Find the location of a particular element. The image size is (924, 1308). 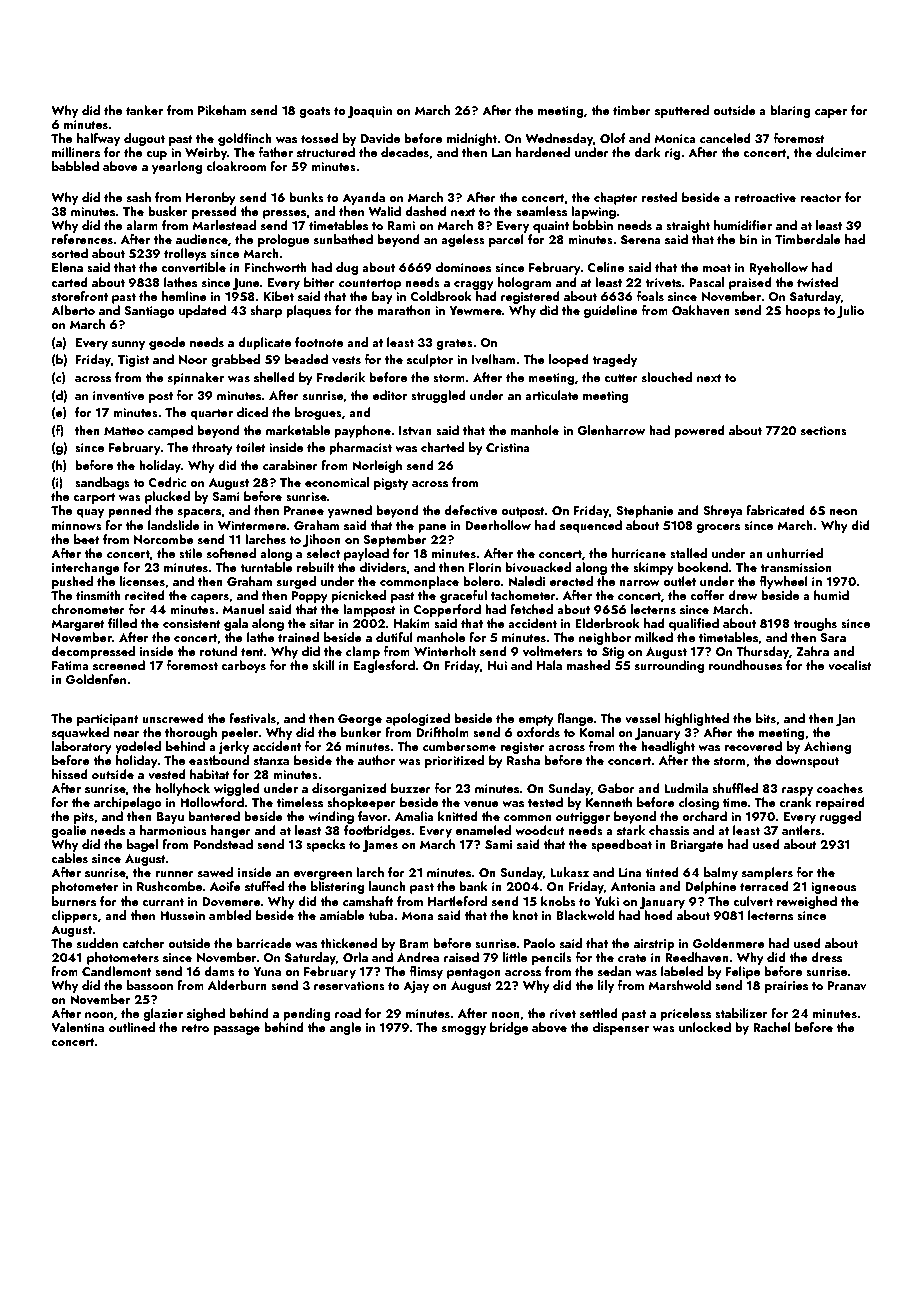

halfway is located at coordinates (98, 139).
